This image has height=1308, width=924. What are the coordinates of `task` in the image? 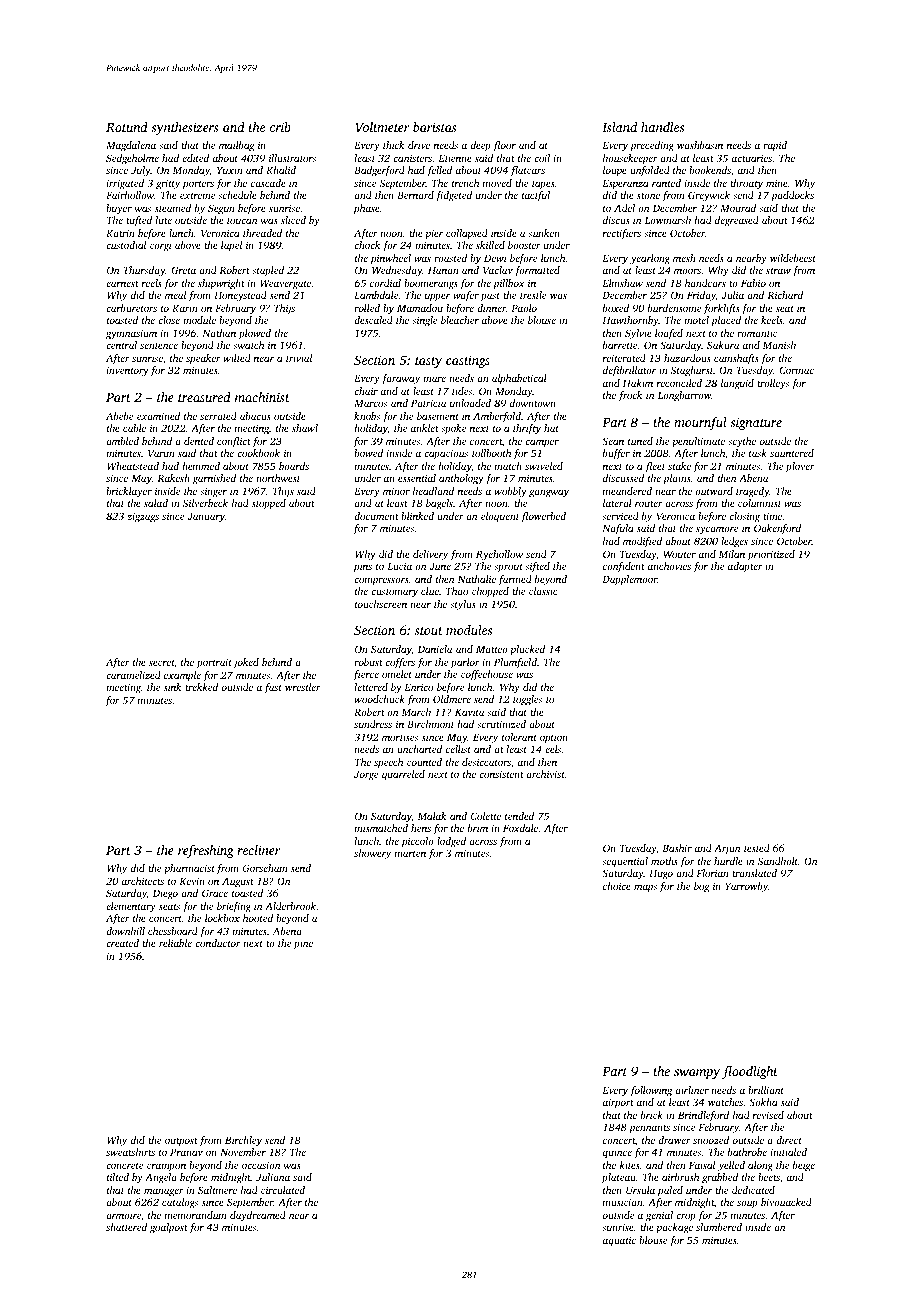 It's located at (758, 453).
